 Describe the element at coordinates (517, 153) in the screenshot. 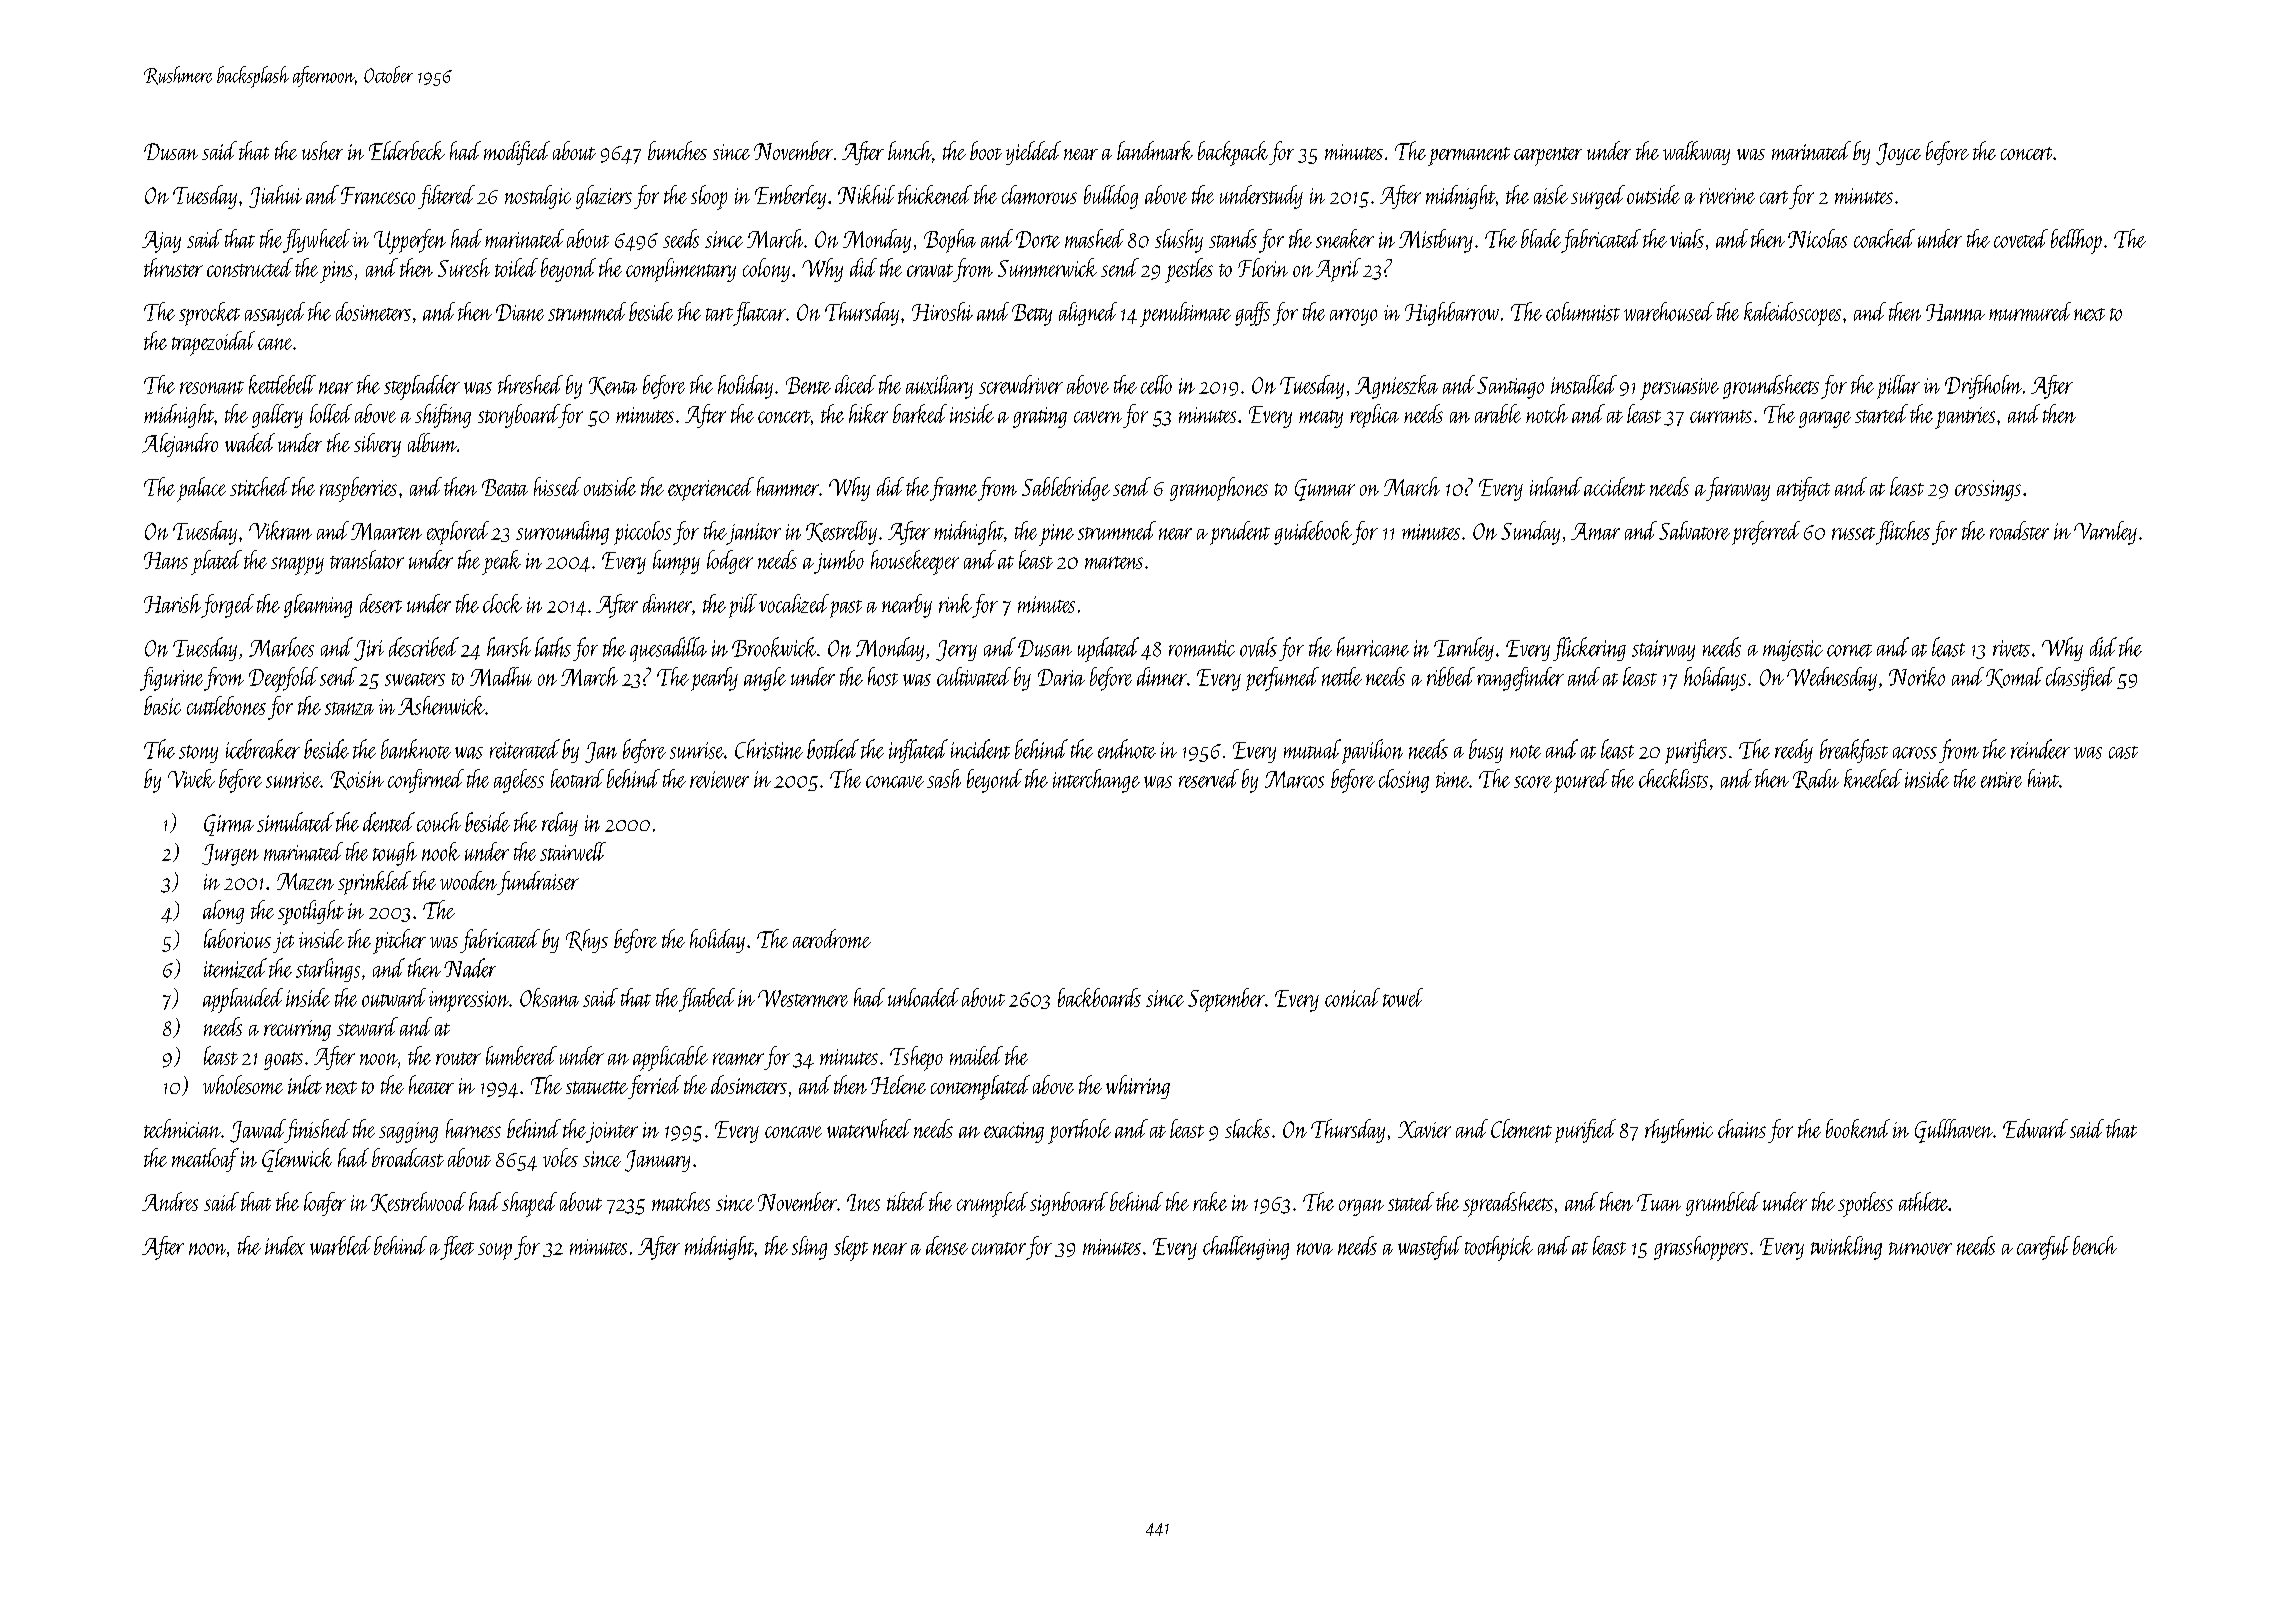

I see `modified` at that location.
